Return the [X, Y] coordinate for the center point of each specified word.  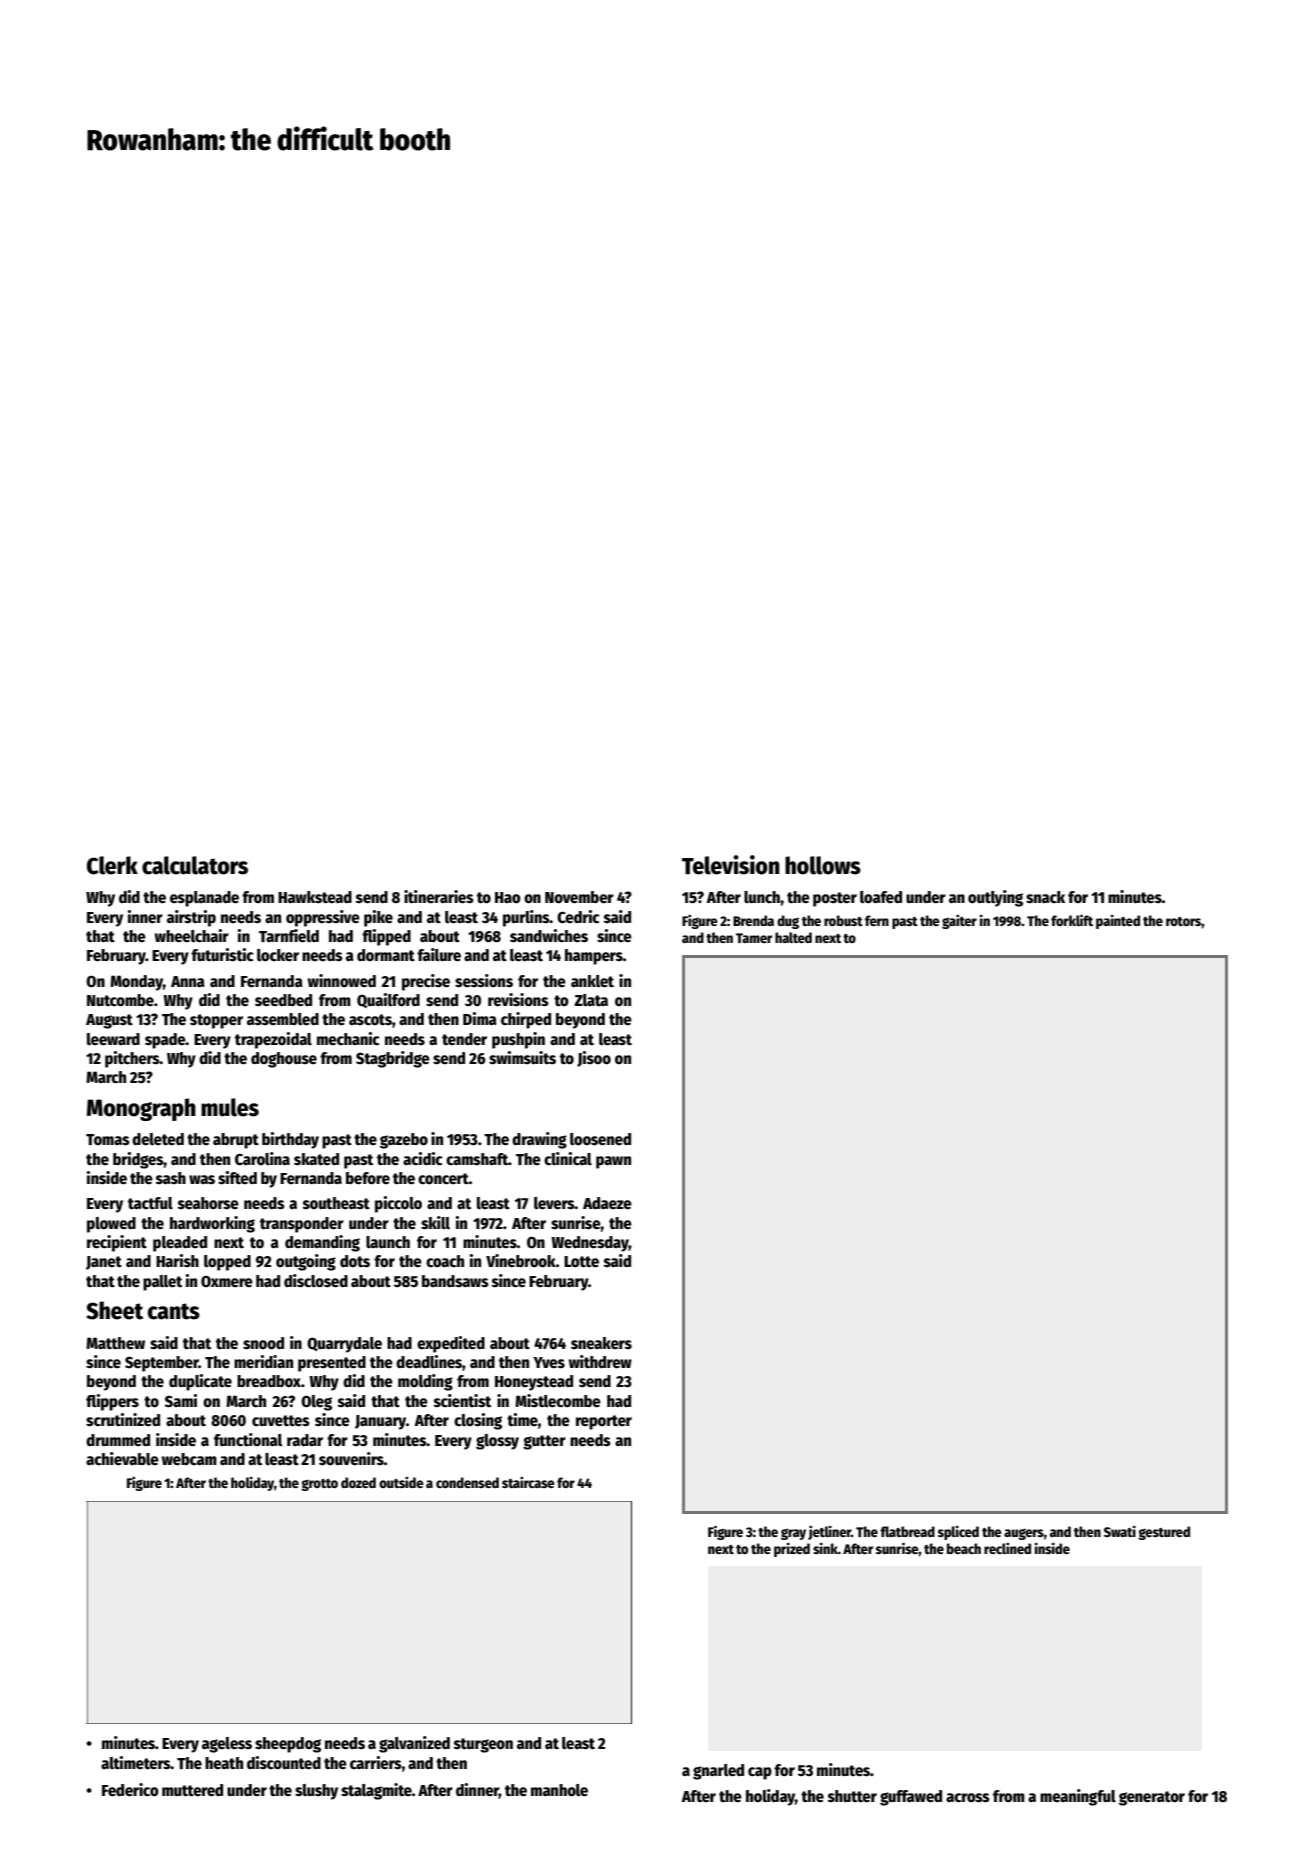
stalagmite [376, 1791]
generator [1152, 1798]
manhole [559, 1790]
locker [278, 955]
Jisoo [594, 1059]
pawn [613, 1162]
